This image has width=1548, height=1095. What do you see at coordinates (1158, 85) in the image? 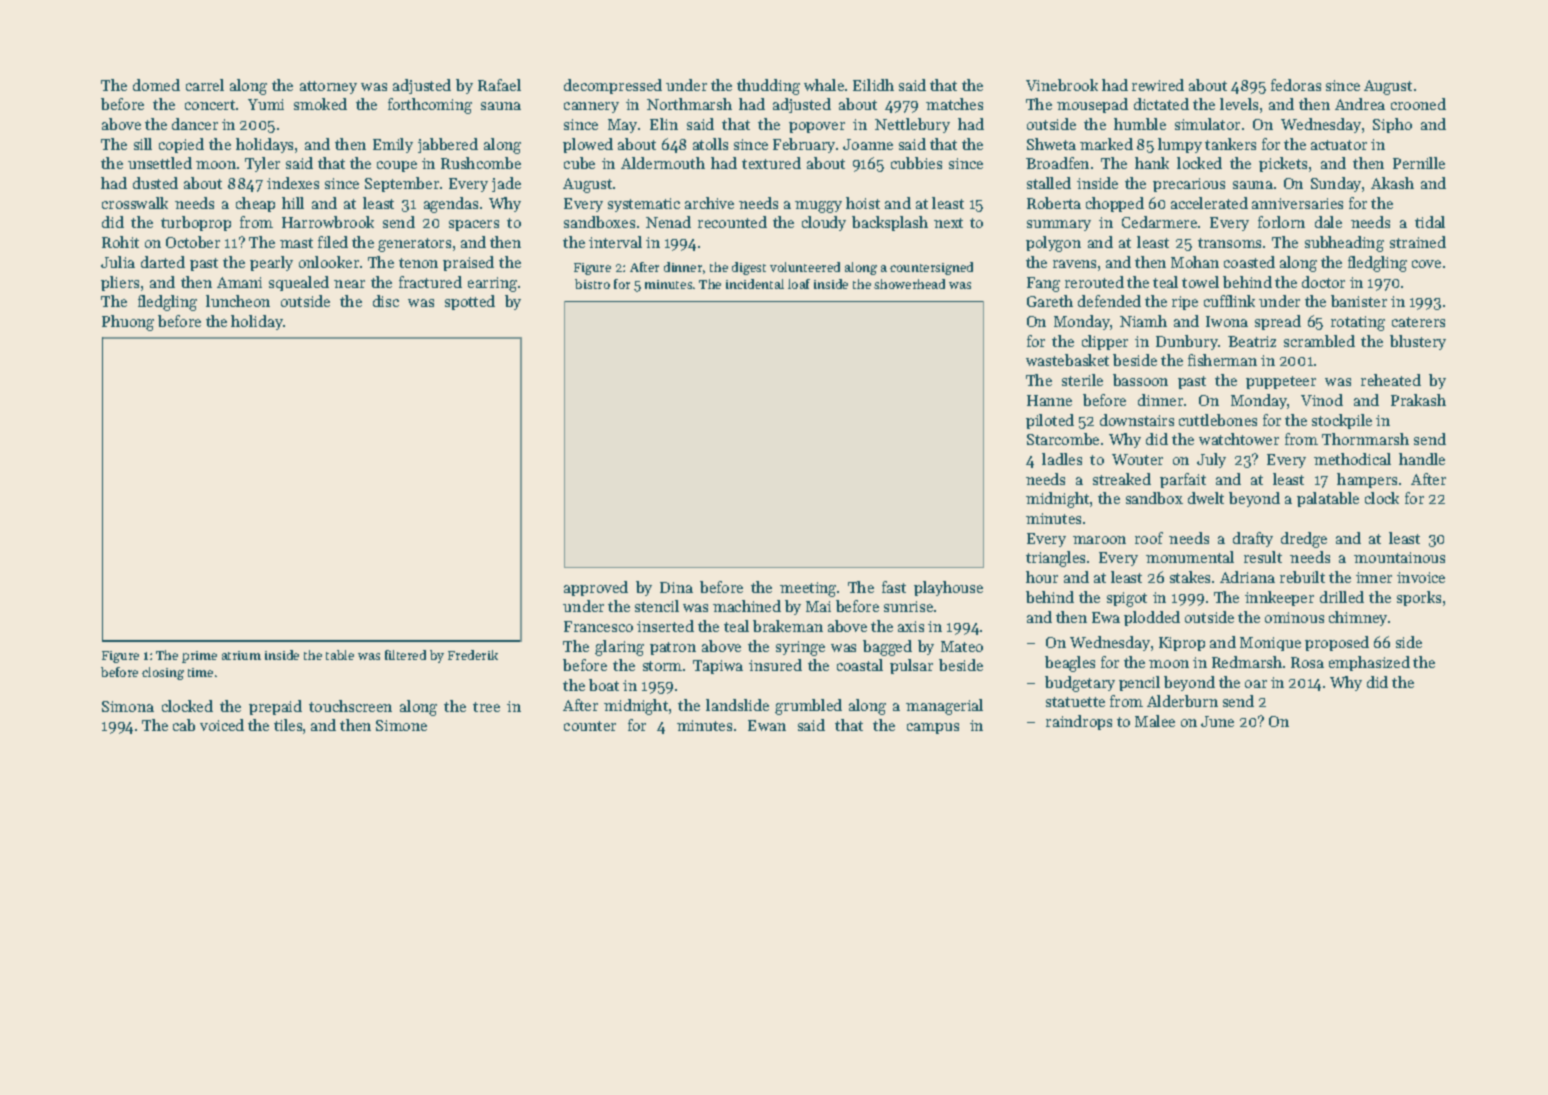
I see `rewired` at bounding box center [1158, 85].
